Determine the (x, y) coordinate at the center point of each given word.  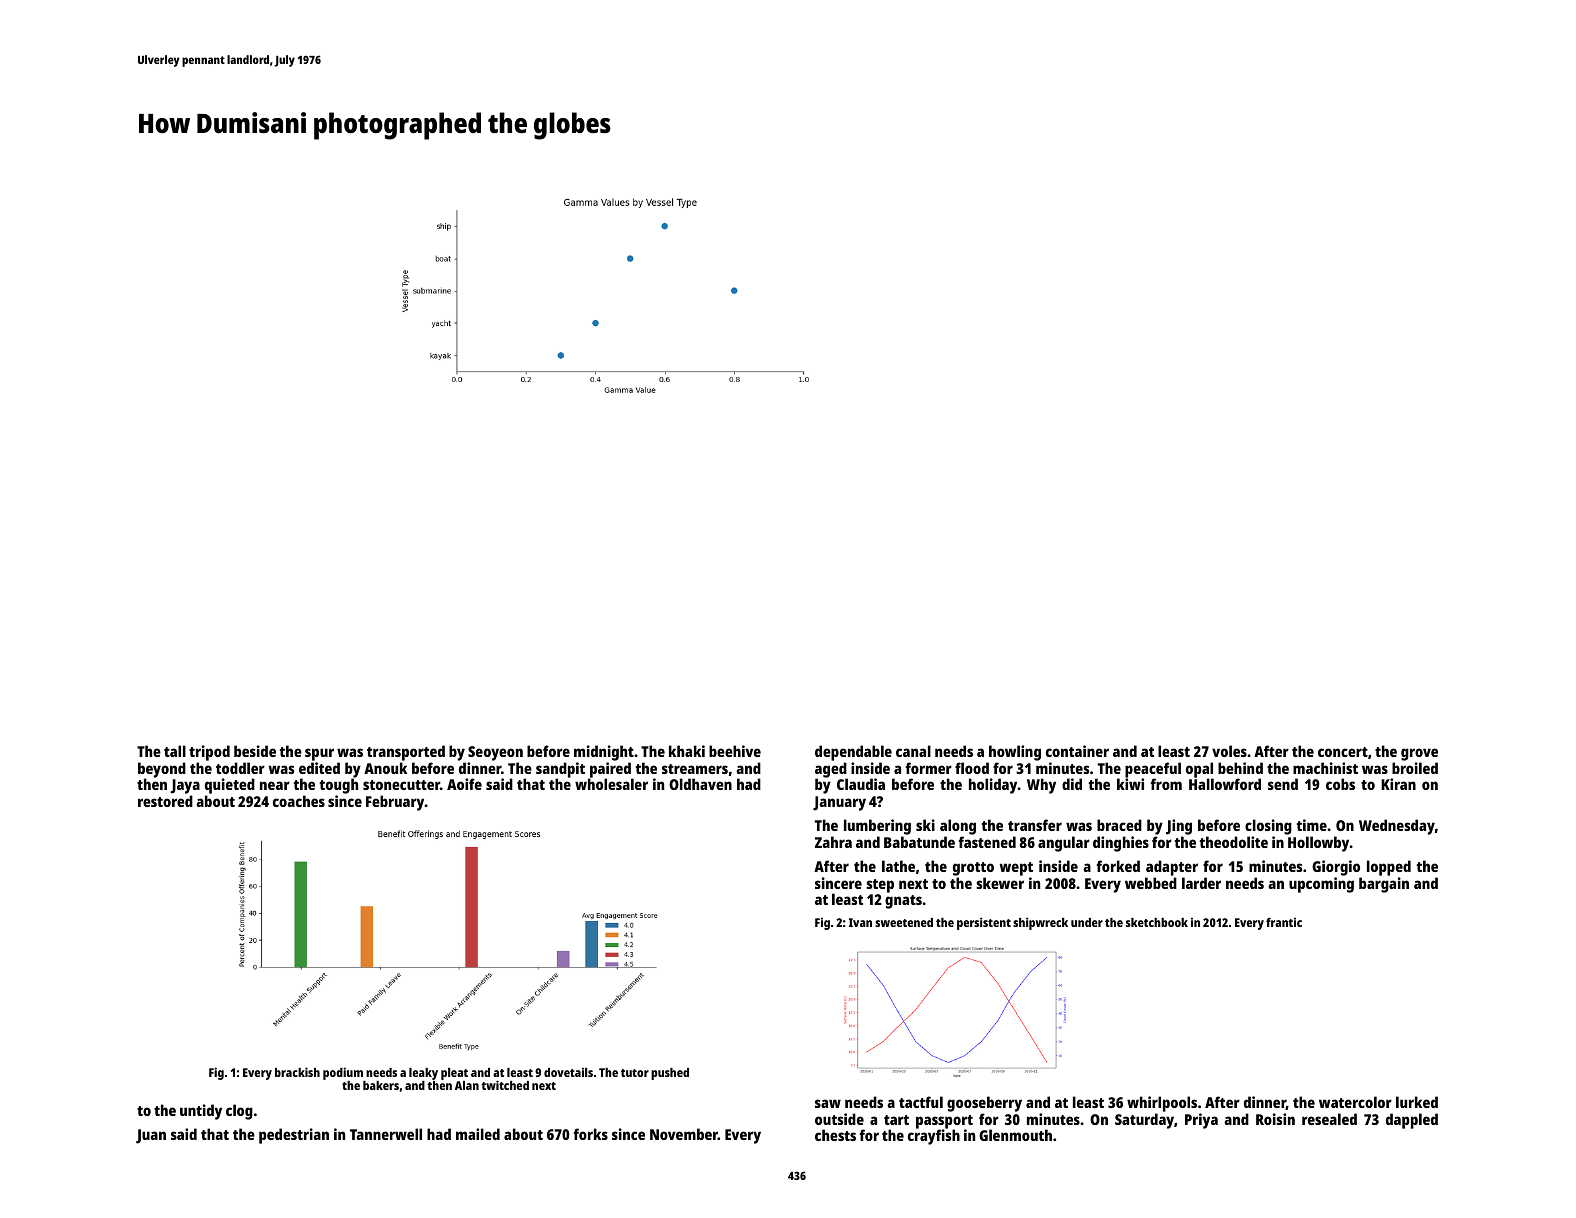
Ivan (860, 922)
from (1166, 784)
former (929, 768)
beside (255, 751)
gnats (903, 902)
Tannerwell (386, 1134)
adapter (1172, 868)
